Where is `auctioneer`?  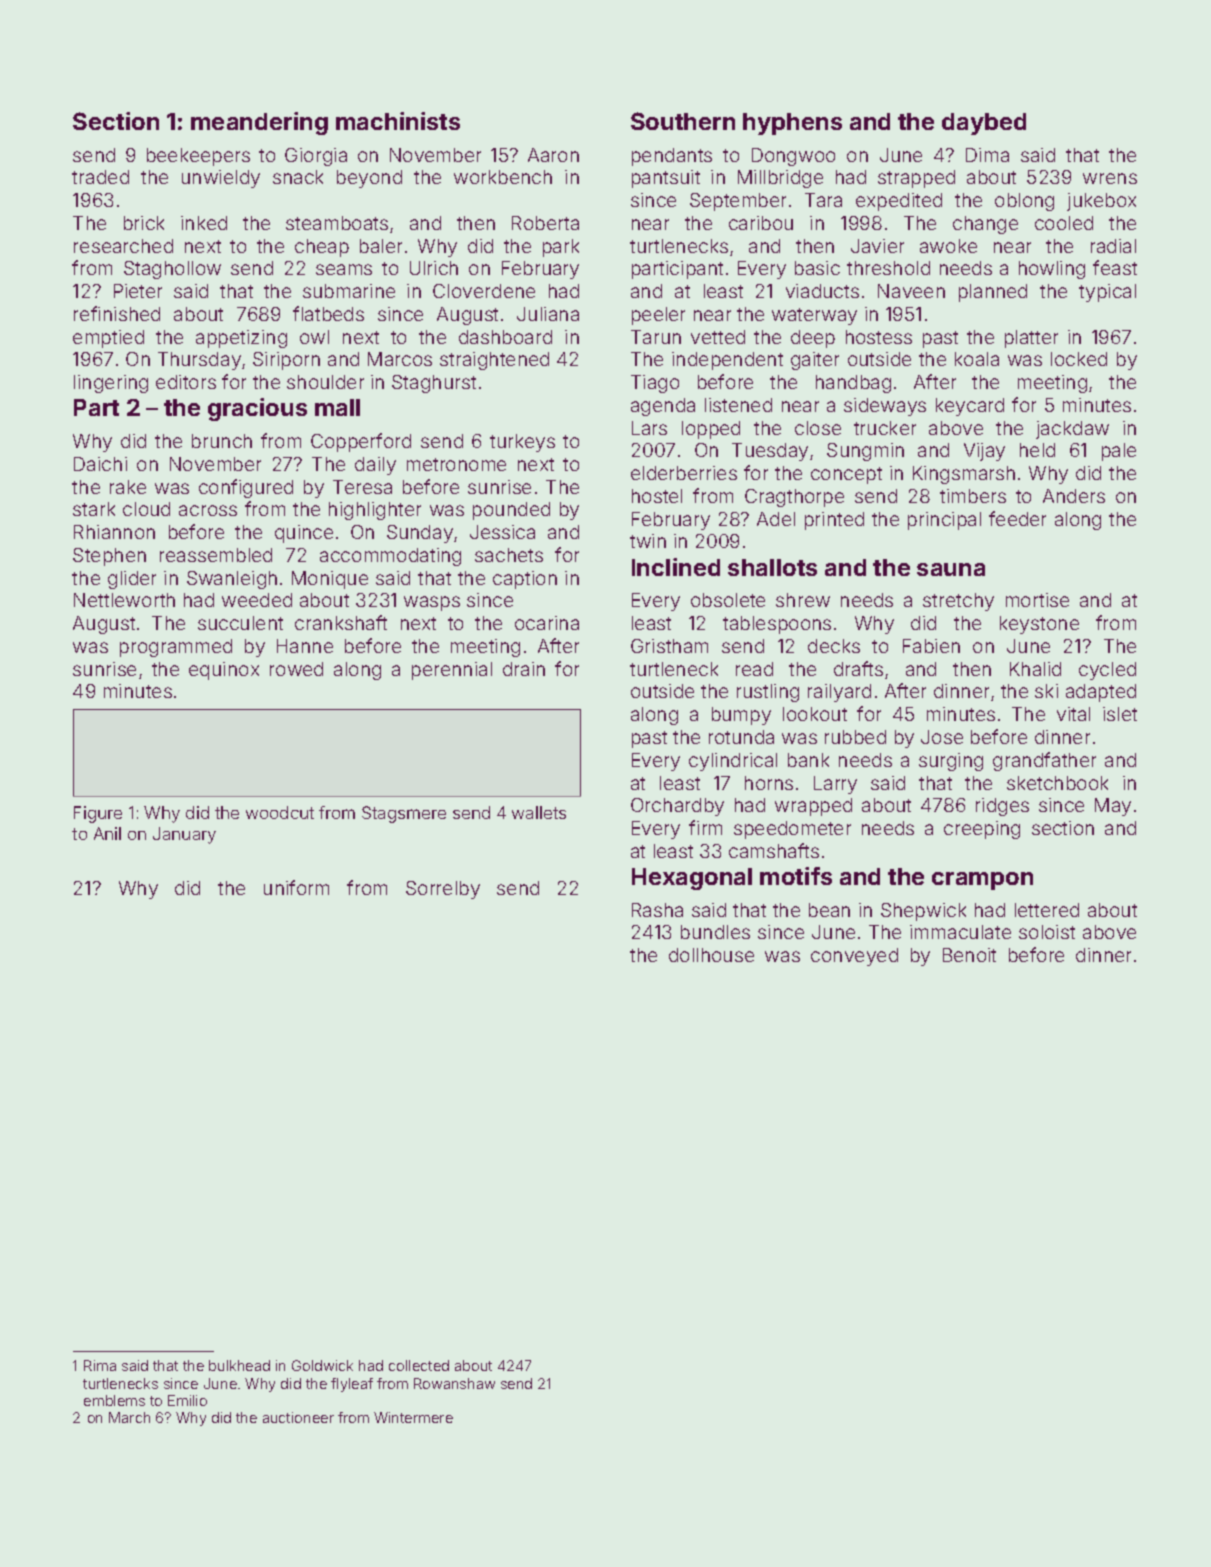 auctioneer is located at coordinates (298, 1417).
